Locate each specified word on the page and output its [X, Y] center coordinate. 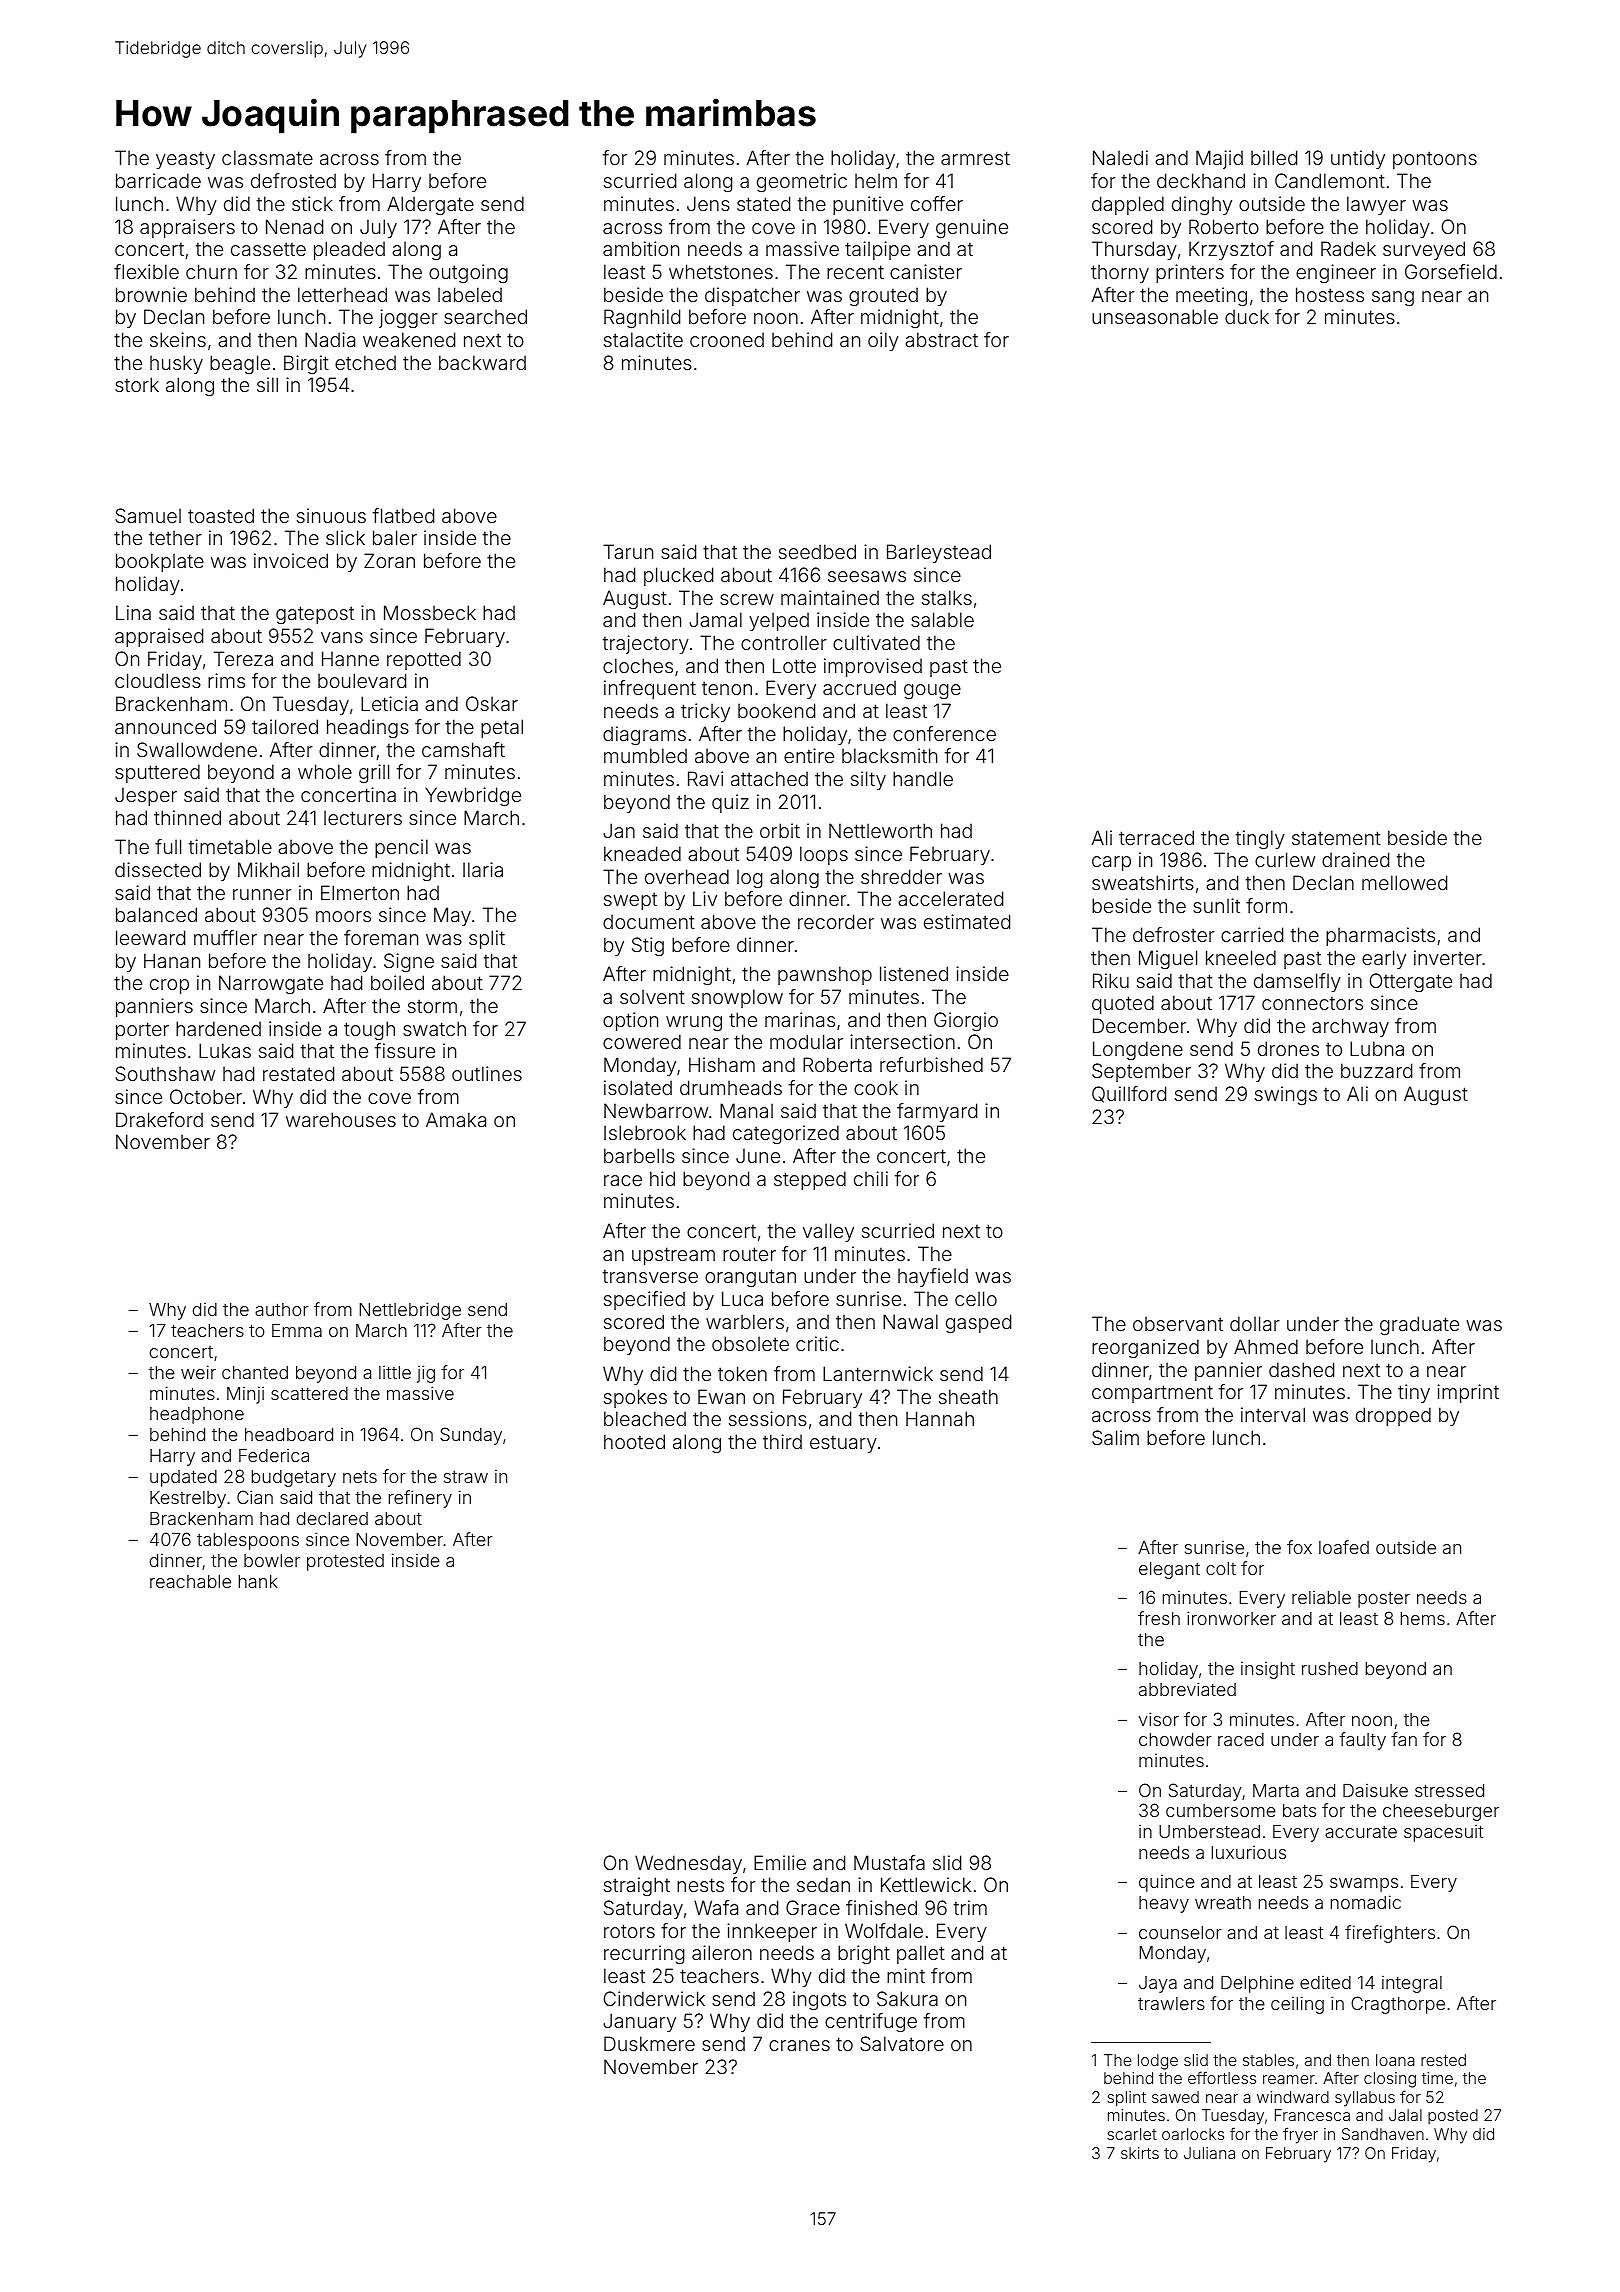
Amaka [456, 1119]
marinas [800, 1019]
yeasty [185, 160]
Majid [1219, 159]
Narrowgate [271, 984]
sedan [823, 1884]
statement [1336, 838]
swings [1286, 1095]
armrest [975, 158]
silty [868, 780]
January [639, 2022]
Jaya [1158, 1984]
